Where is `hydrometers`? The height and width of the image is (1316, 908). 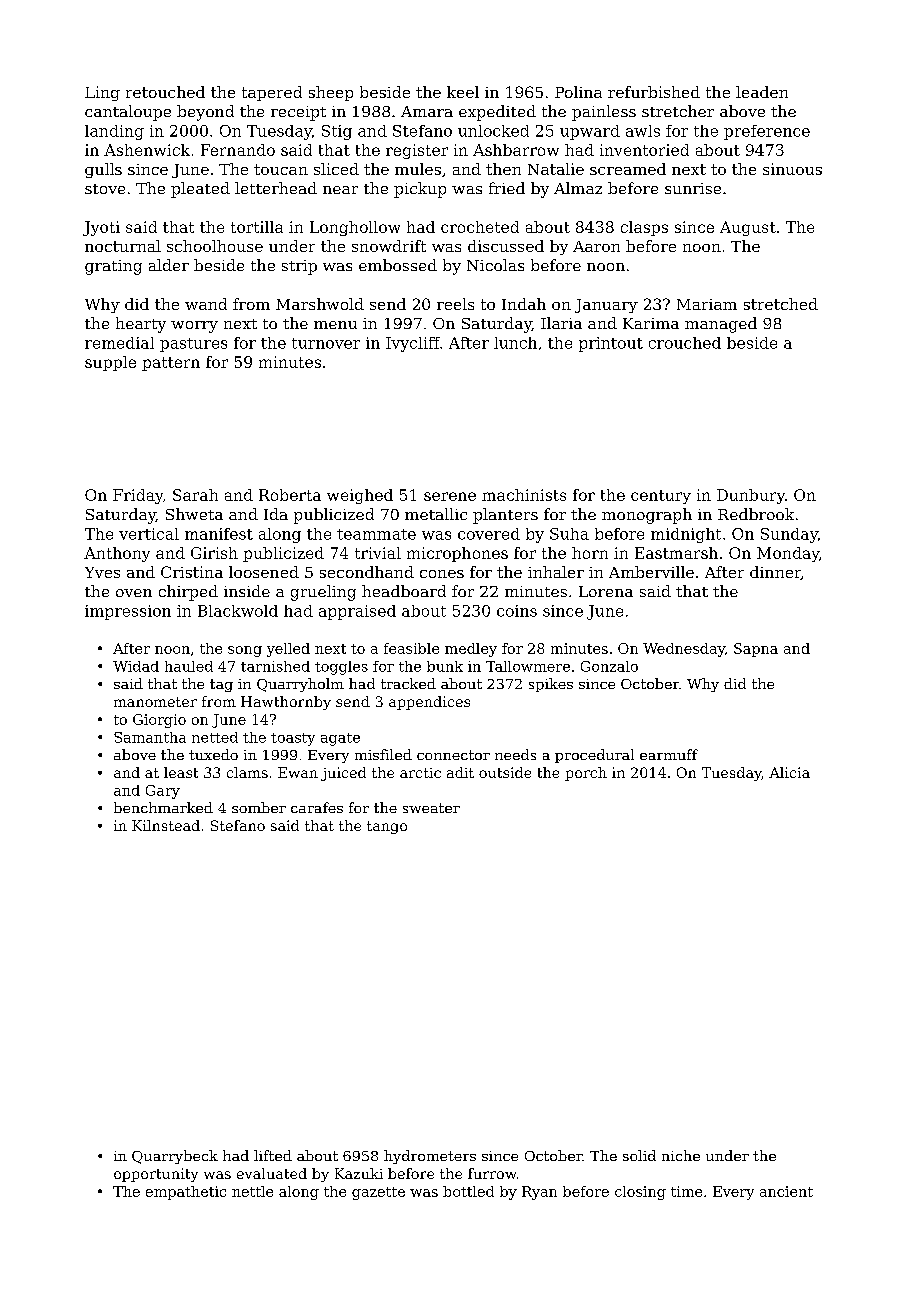 hydrometers is located at coordinates (430, 1157).
